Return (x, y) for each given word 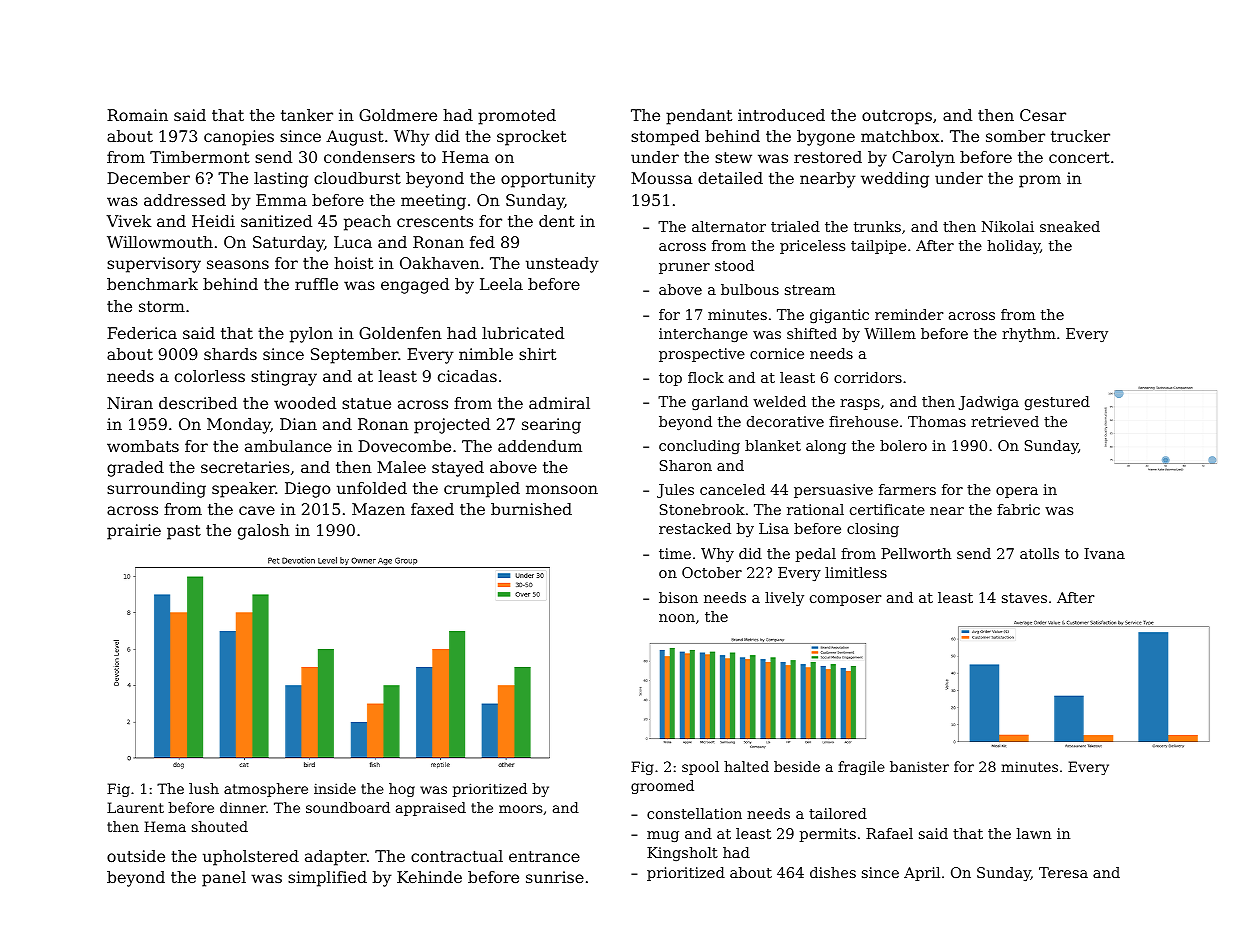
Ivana (1104, 553)
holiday (1013, 247)
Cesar (1043, 115)
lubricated (523, 333)
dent (557, 221)
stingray (284, 378)
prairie (134, 532)
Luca (353, 242)
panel (224, 879)
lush (204, 788)
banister (919, 766)
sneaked (1070, 226)
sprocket (531, 138)
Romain (137, 115)
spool (700, 768)
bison (678, 597)
